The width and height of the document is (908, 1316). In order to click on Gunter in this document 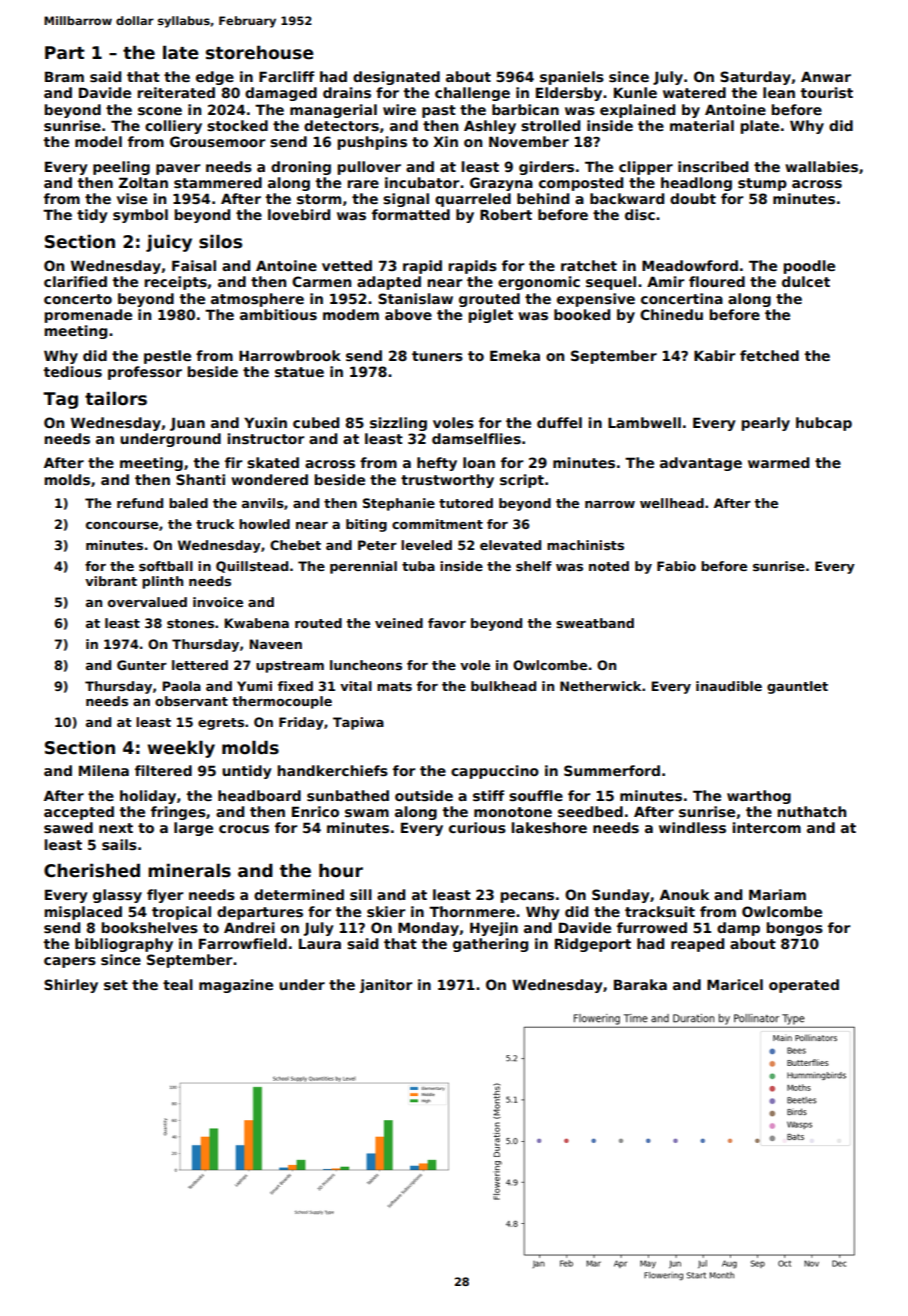, I will do `click(142, 665)`.
